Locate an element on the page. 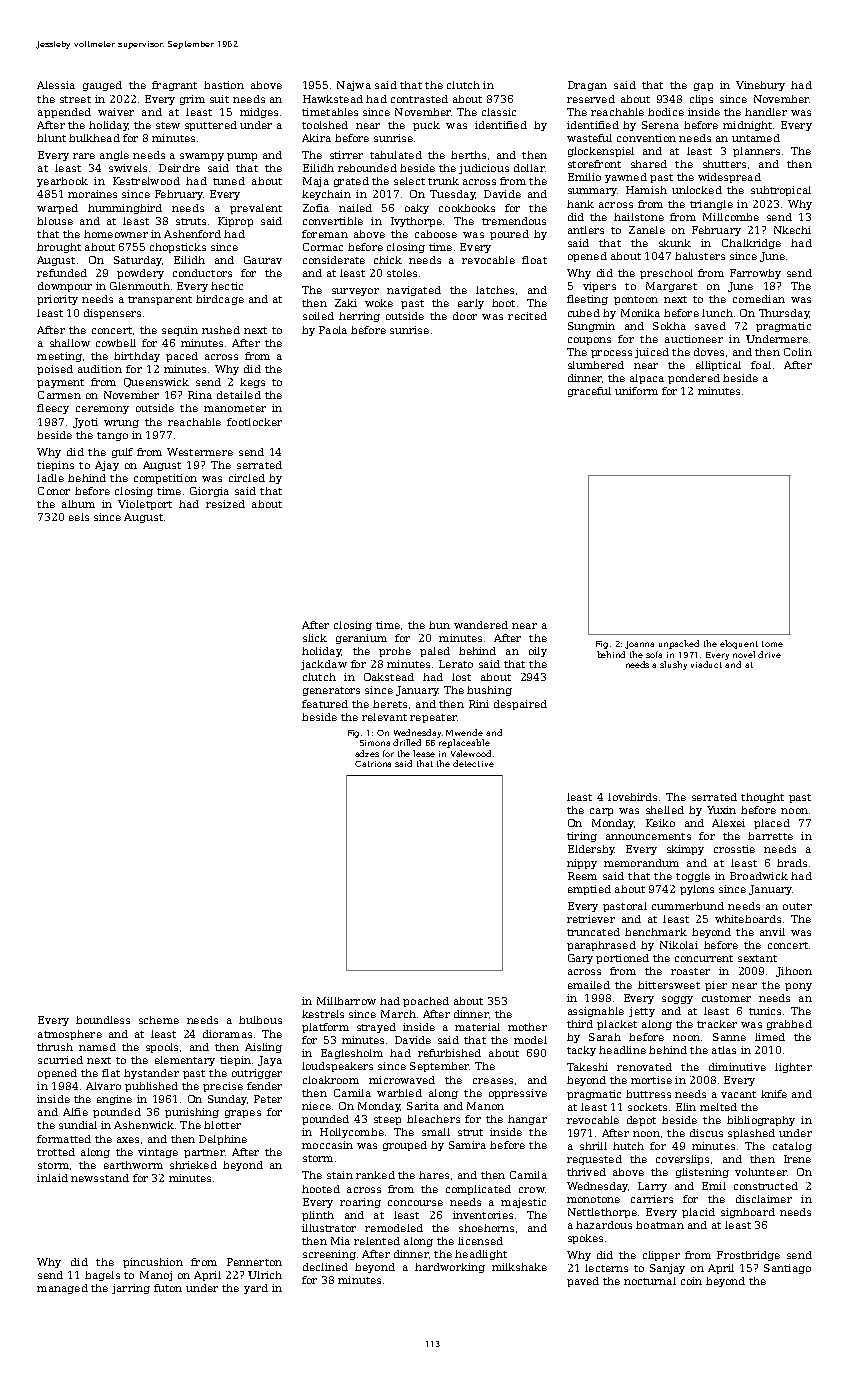 The height and width of the document is (1400, 849). boundless is located at coordinates (103, 1020).
